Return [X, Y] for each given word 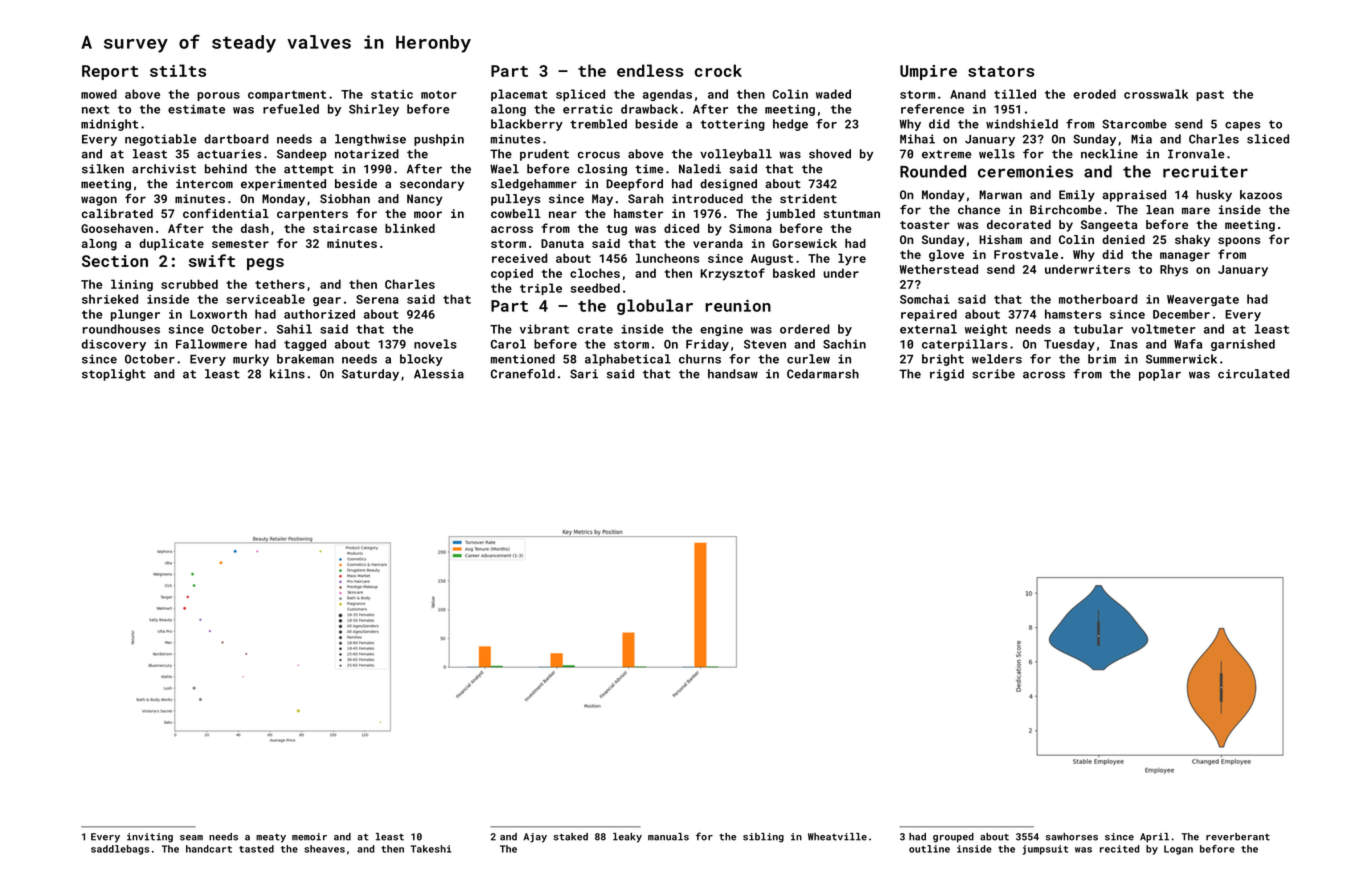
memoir [309, 837]
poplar [1160, 375]
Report [110, 72]
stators [1001, 71]
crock [718, 70]
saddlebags [120, 850]
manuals [668, 837]
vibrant [544, 329]
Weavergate [1203, 300]
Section [115, 261]
